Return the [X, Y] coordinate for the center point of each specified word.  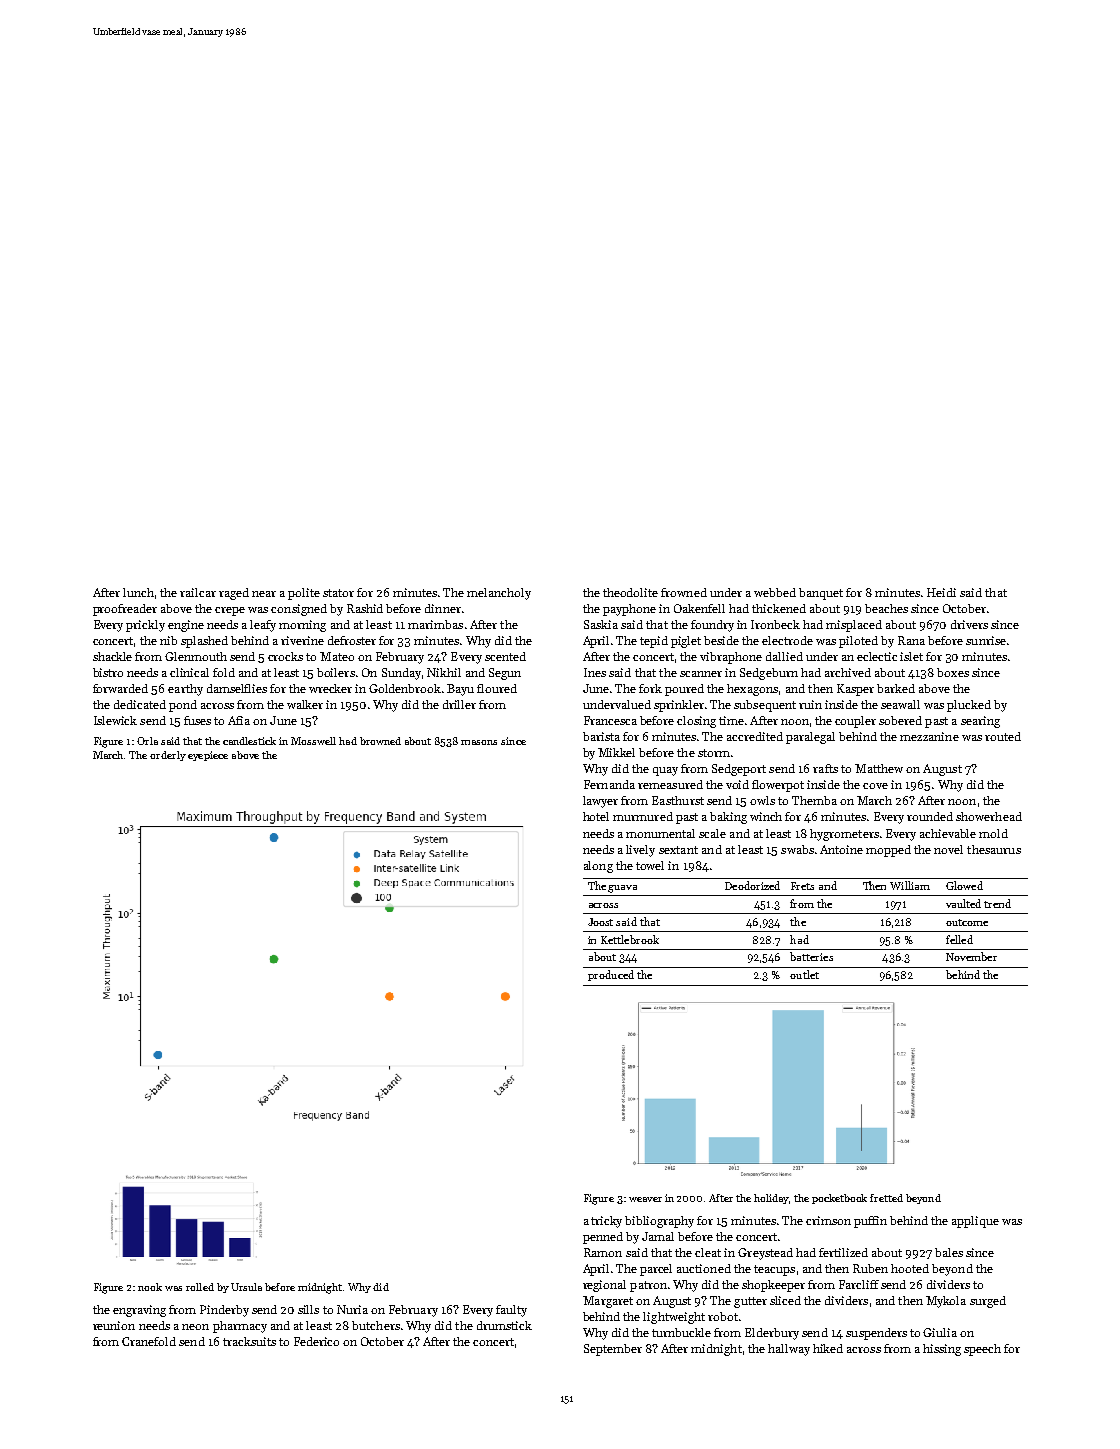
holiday [772, 1199]
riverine [302, 640]
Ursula [246, 1287]
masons [479, 742]
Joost [600, 922]
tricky [606, 1222]
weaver [645, 1199]
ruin [810, 704]
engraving [139, 1311]
